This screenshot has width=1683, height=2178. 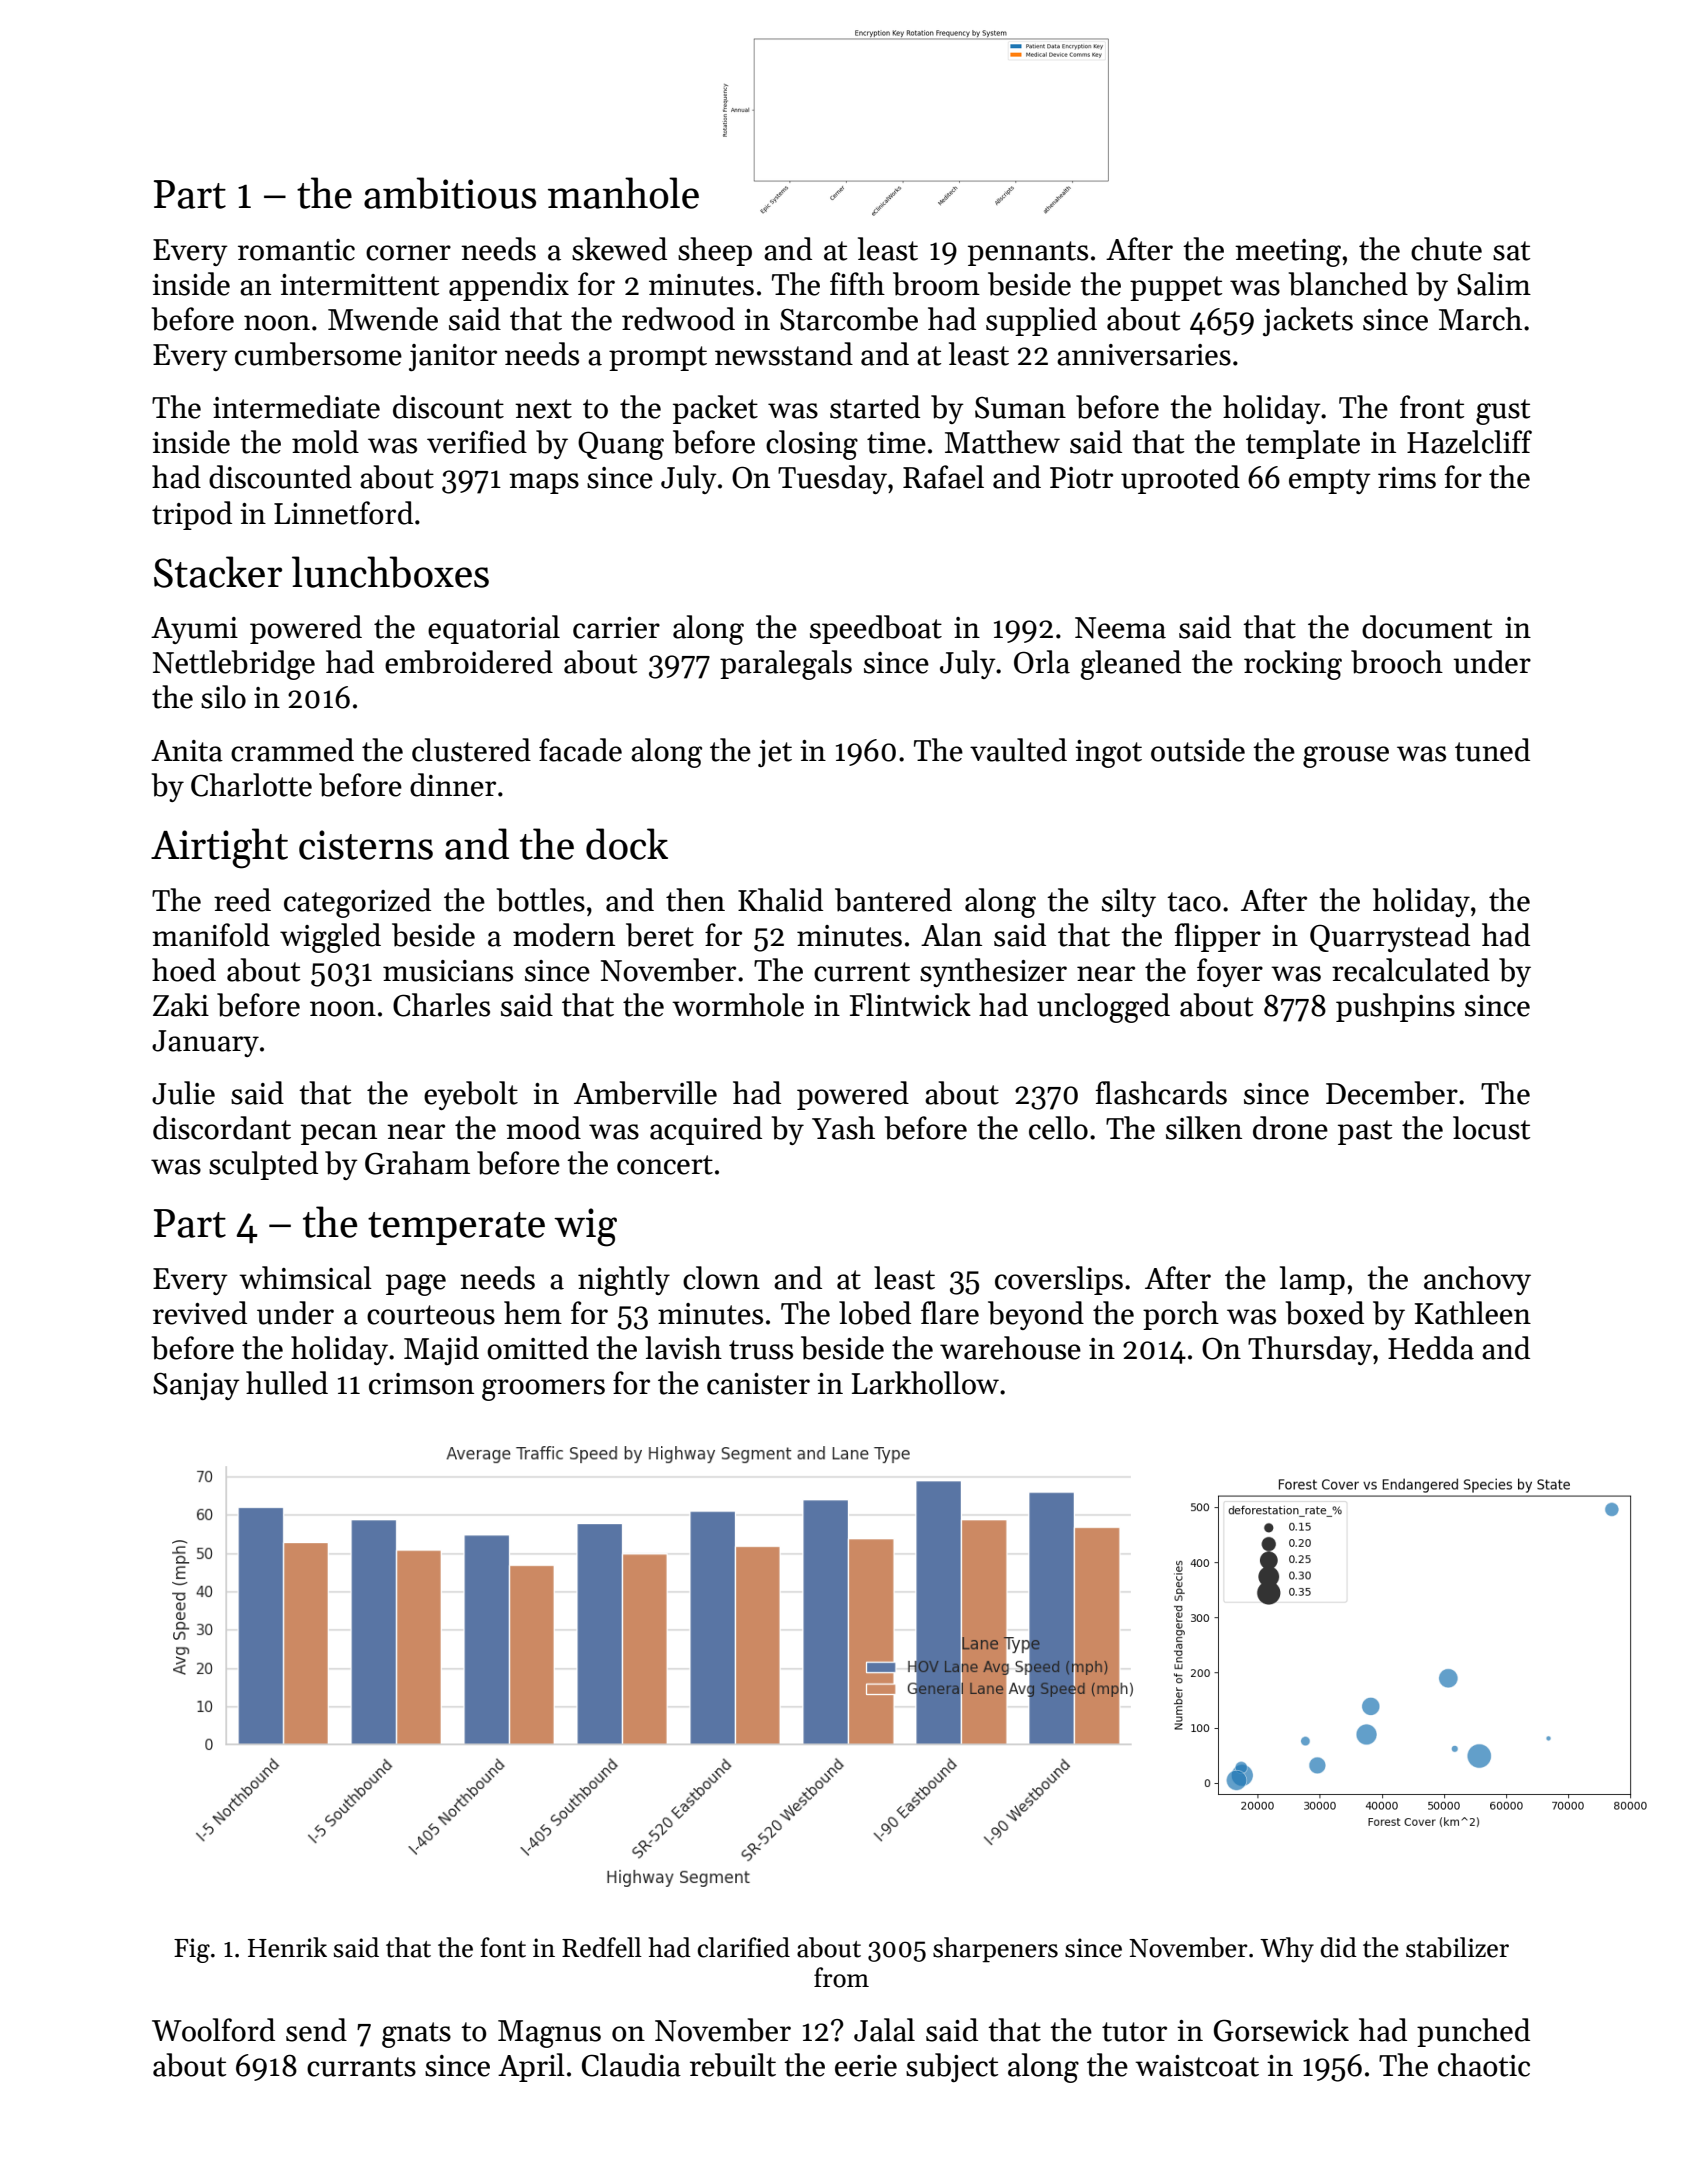 What do you see at coordinates (1446, 249) in the screenshot?
I see `chute` at bounding box center [1446, 249].
